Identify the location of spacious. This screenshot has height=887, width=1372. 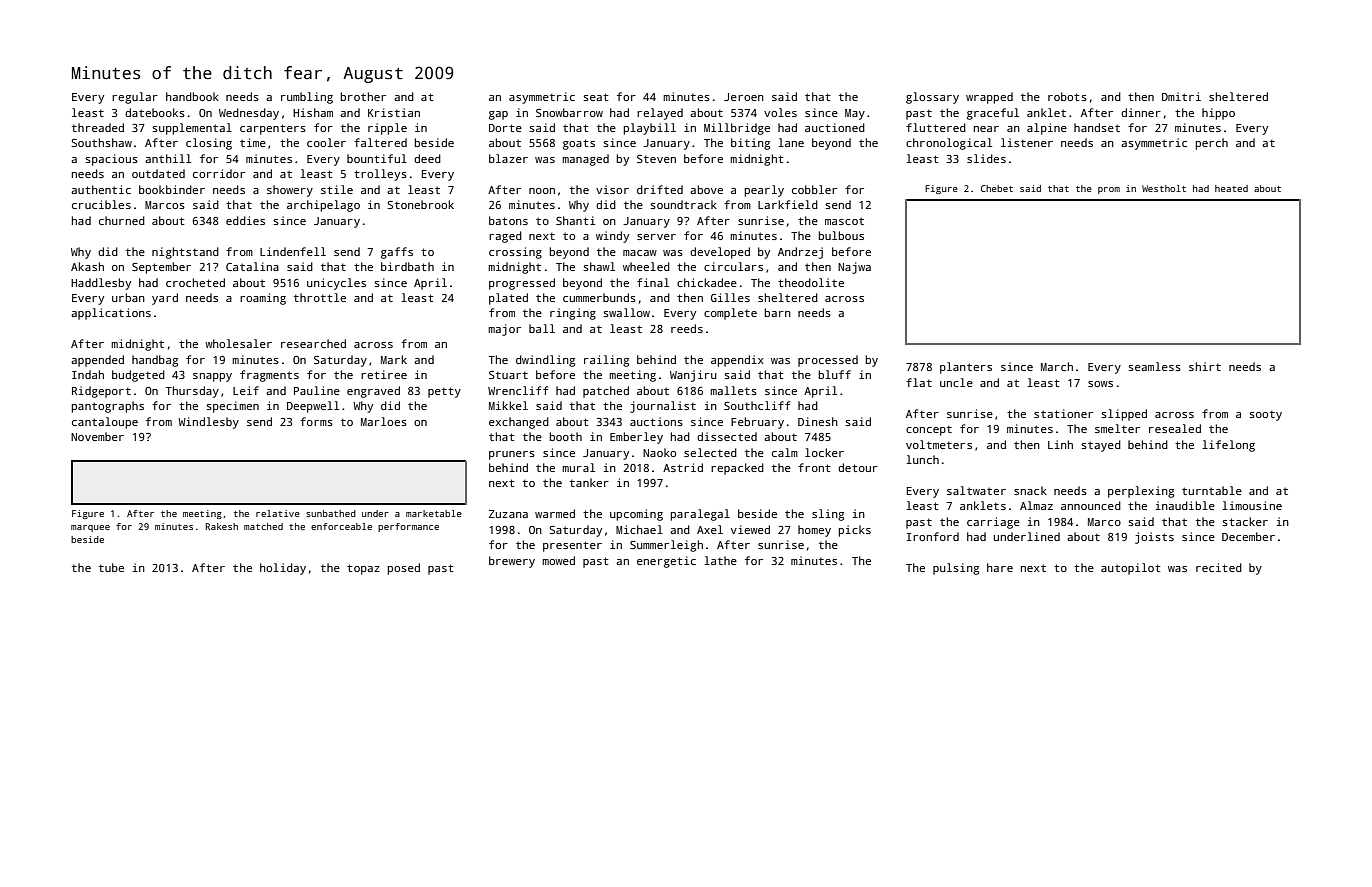
(111, 160).
